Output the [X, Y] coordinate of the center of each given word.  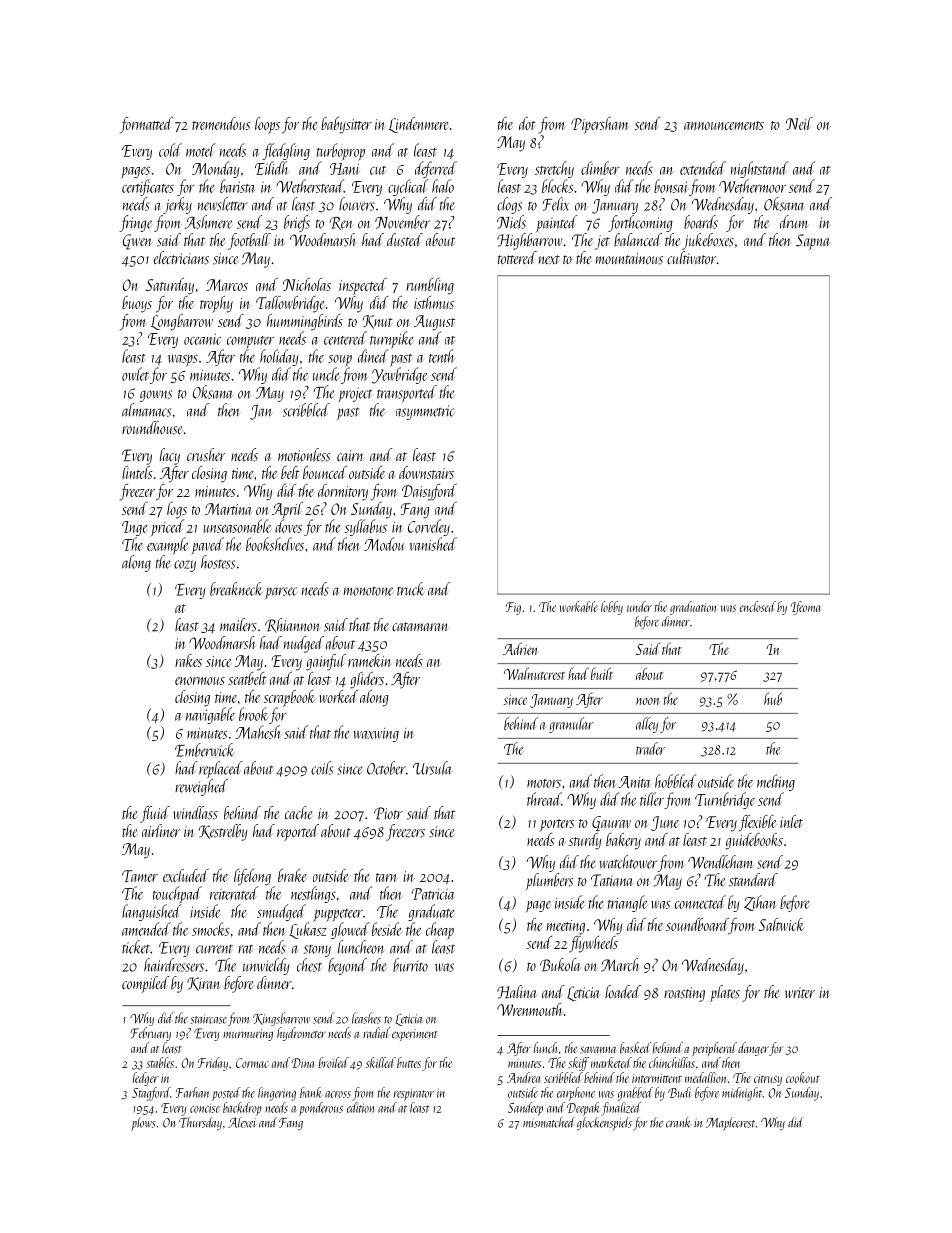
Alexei [242, 1122]
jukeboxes [708, 241]
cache [298, 813]
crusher [206, 455]
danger [753, 1049]
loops [267, 125]
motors [544, 783]
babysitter [346, 125]
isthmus [434, 302]
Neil [799, 123]
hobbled [675, 781]
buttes [409, 1062]
